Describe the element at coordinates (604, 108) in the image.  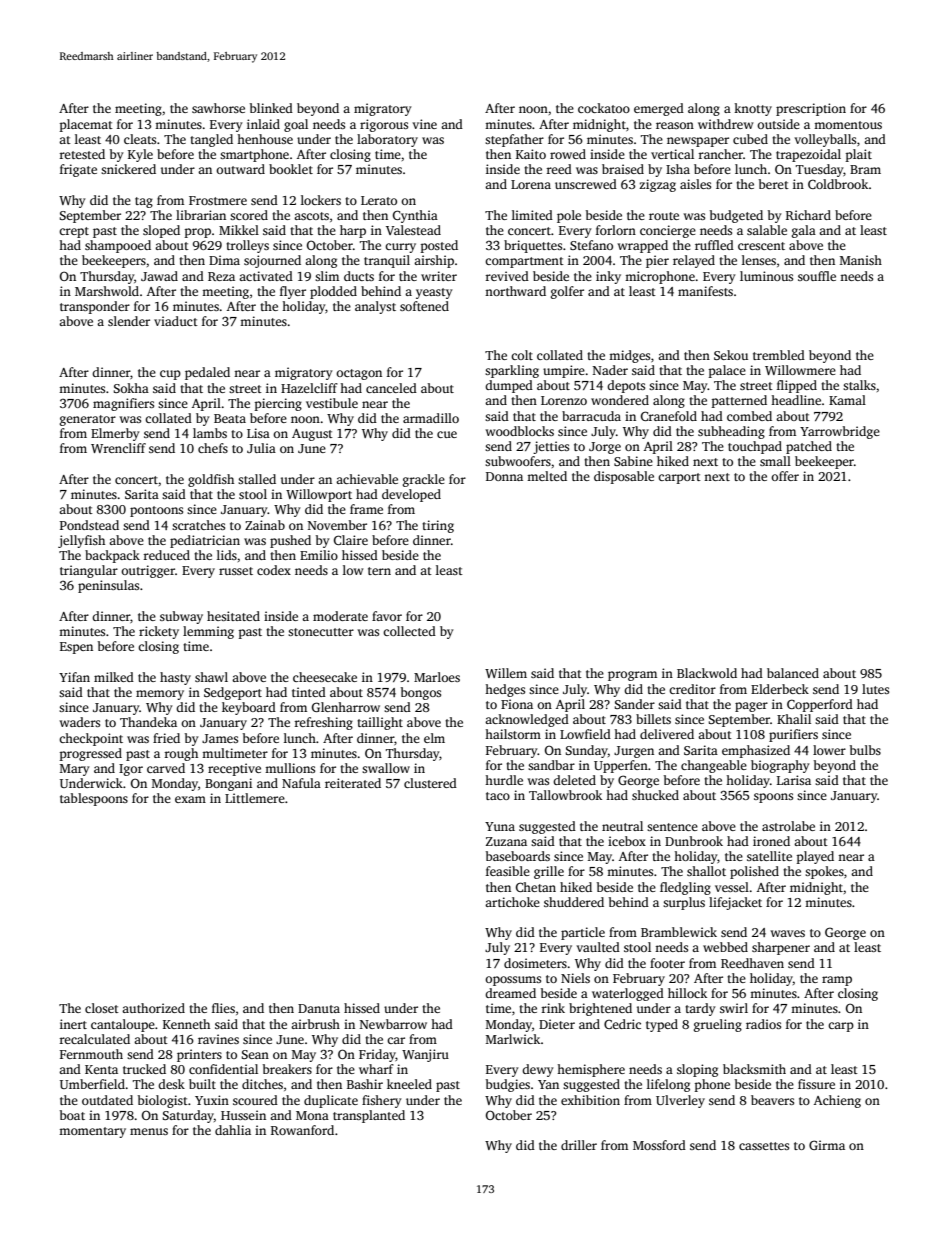
I see `cockatoo` at that location.
